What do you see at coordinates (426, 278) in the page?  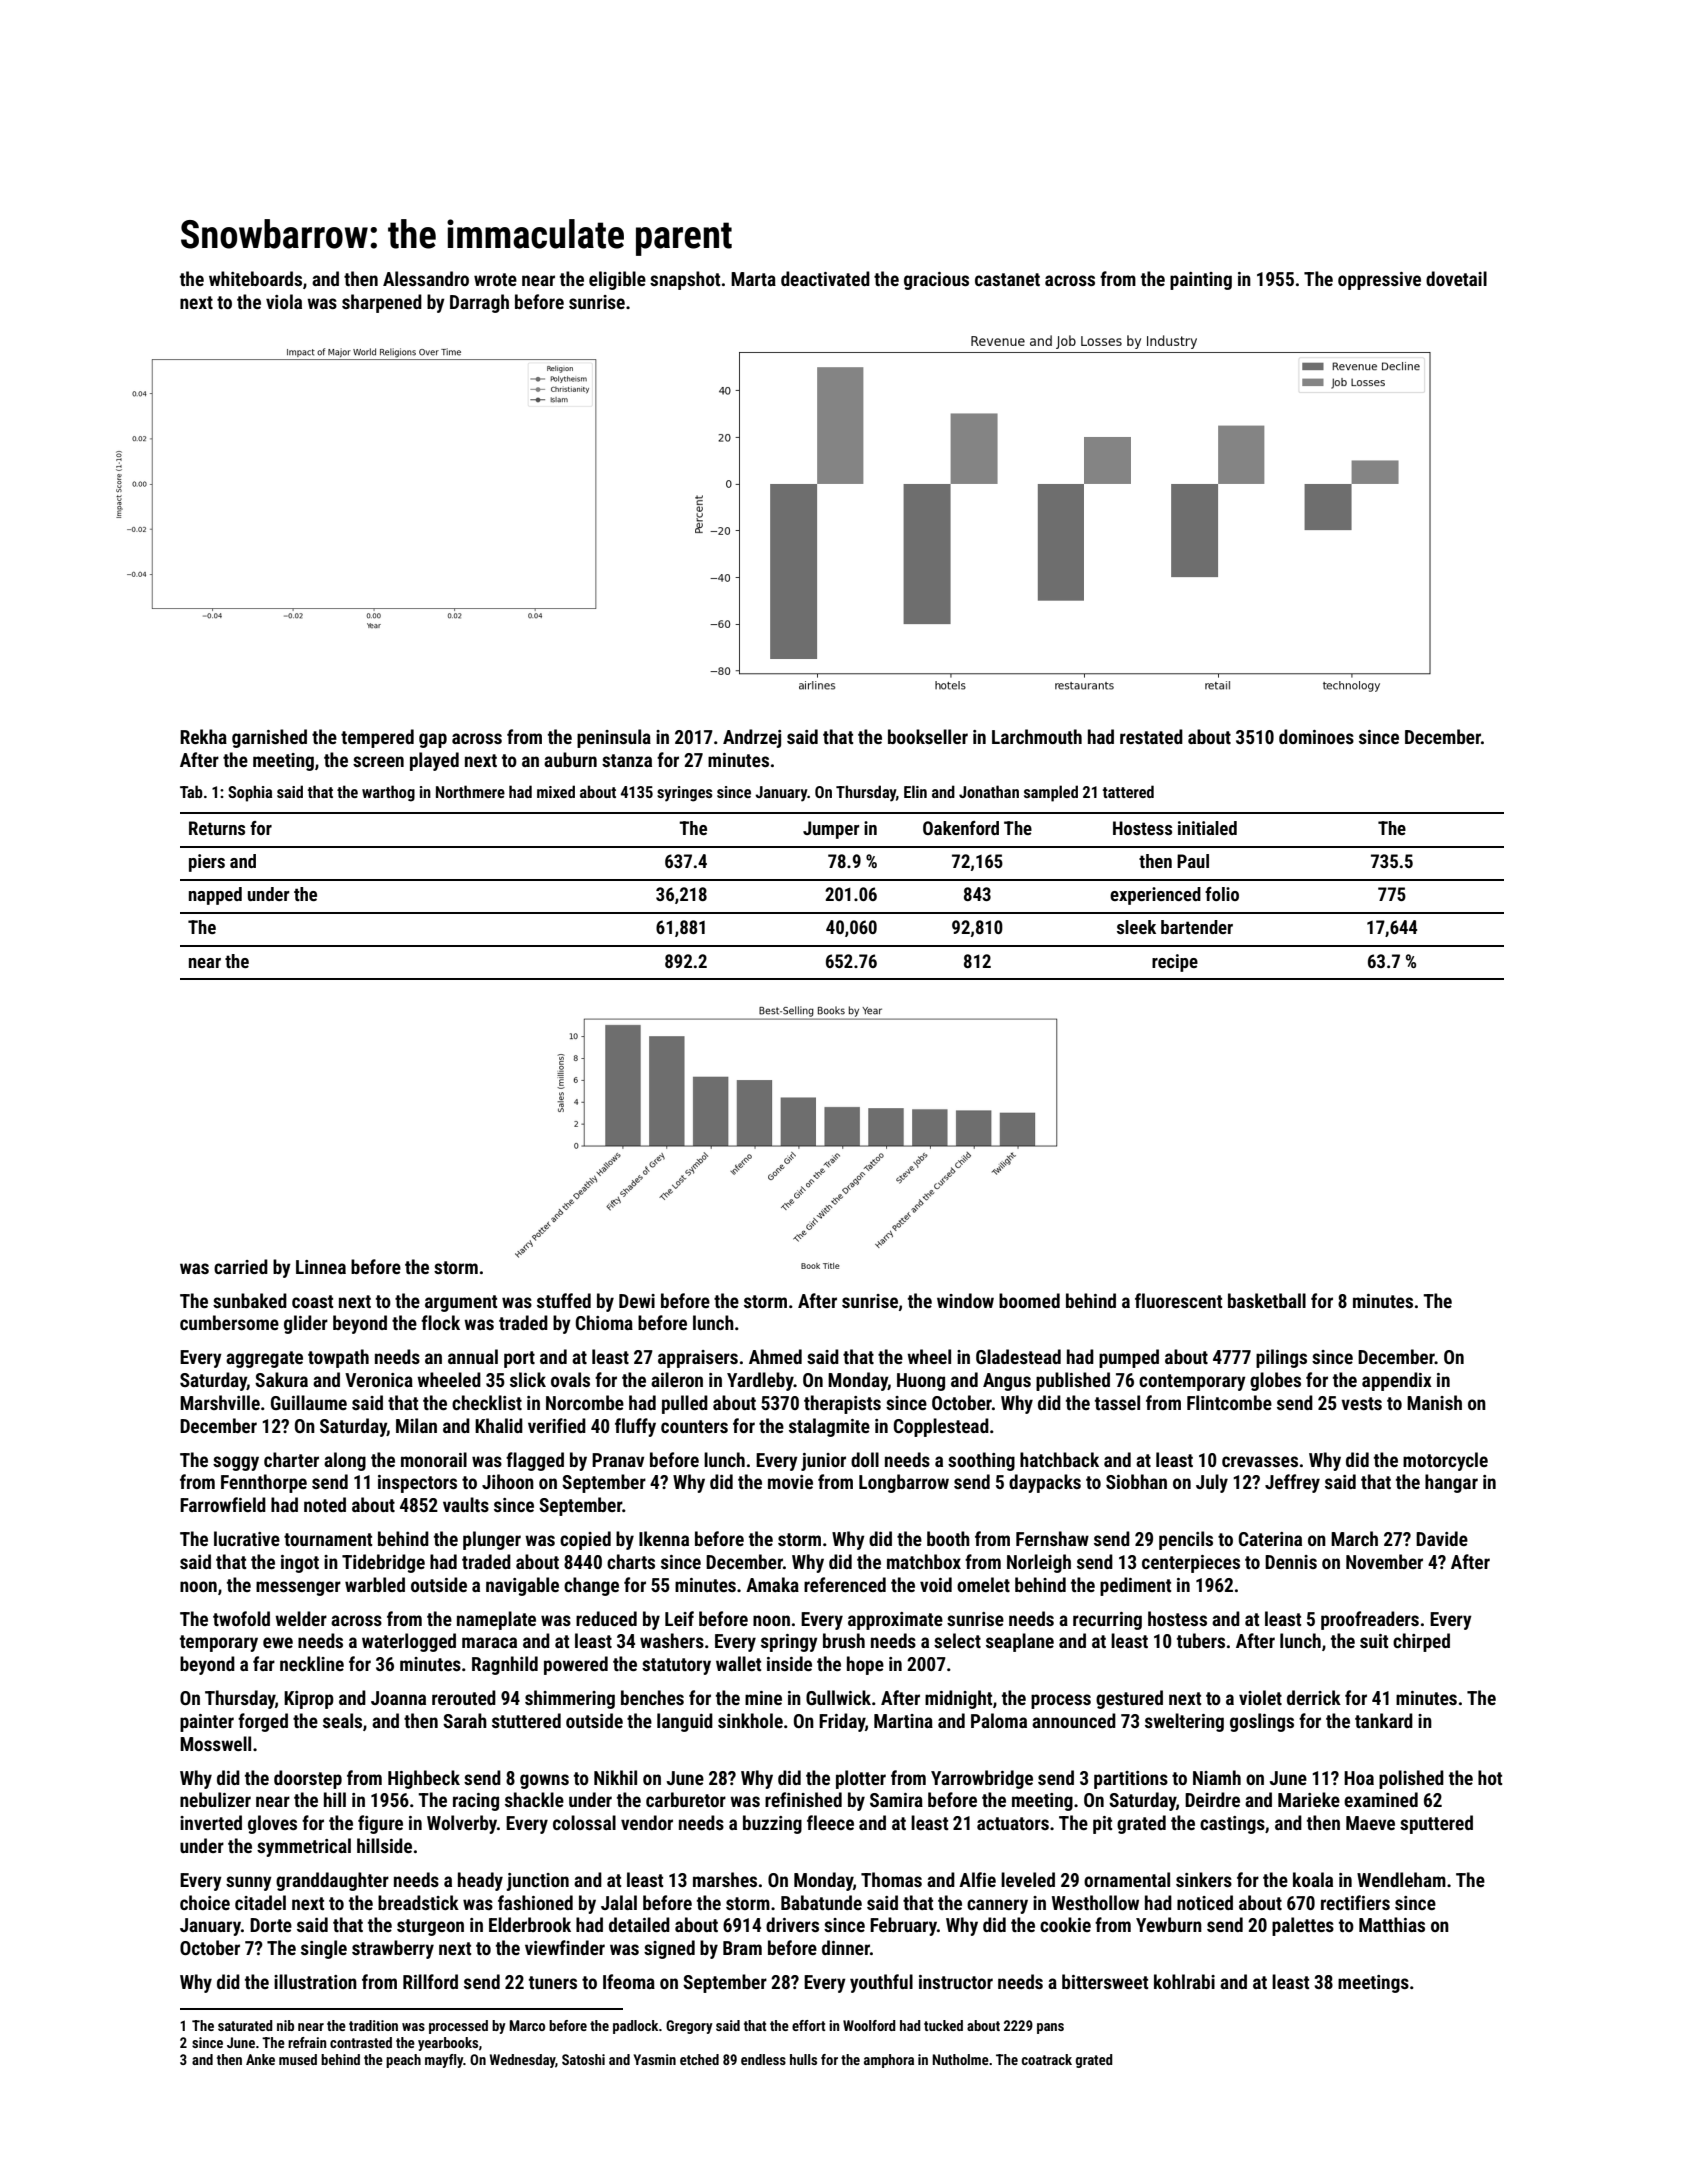 I see `Alessandro` at bounding box center [426, 278].
